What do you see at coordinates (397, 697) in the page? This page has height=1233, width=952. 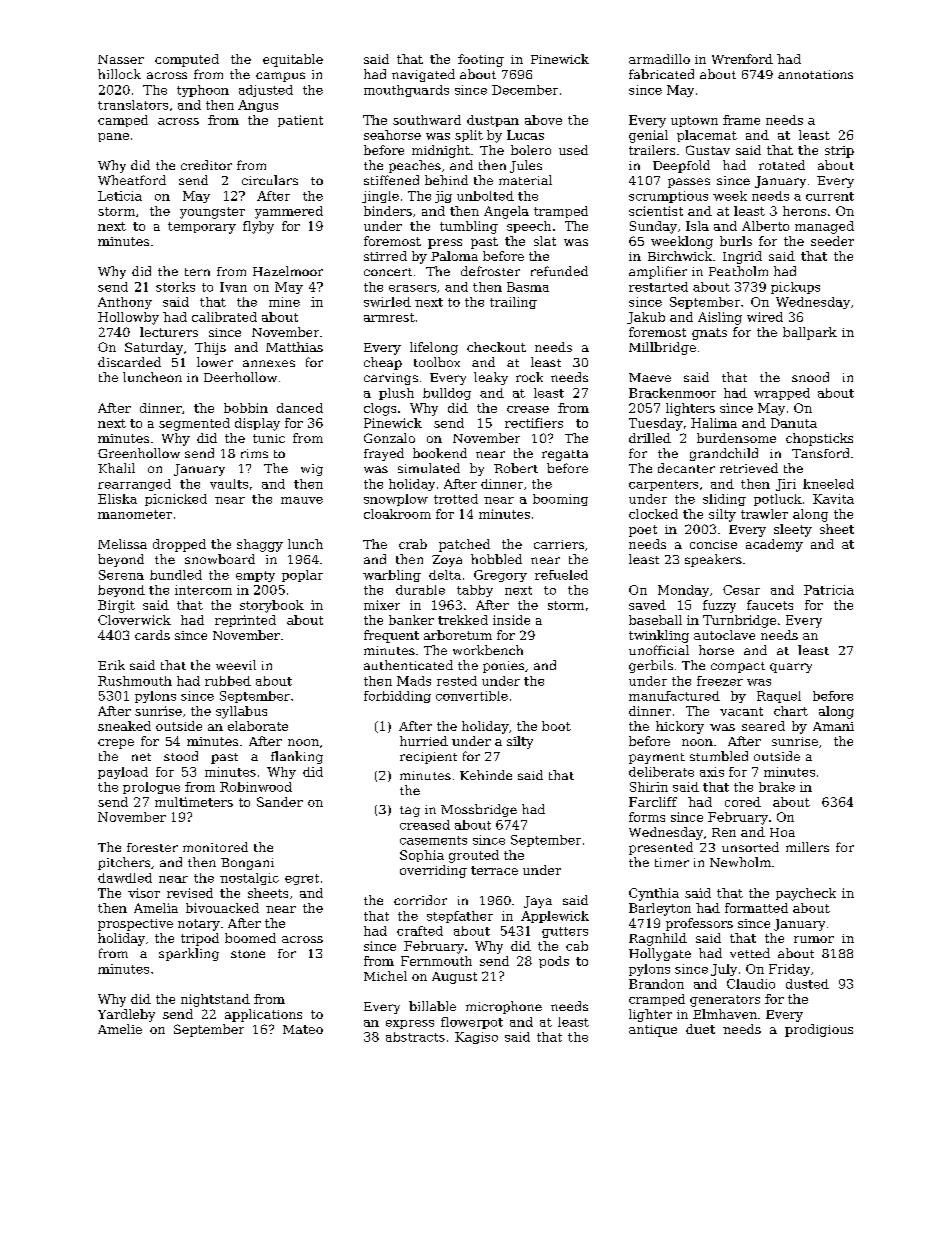 I see `forbidding` at bounding box center [397, 697].
